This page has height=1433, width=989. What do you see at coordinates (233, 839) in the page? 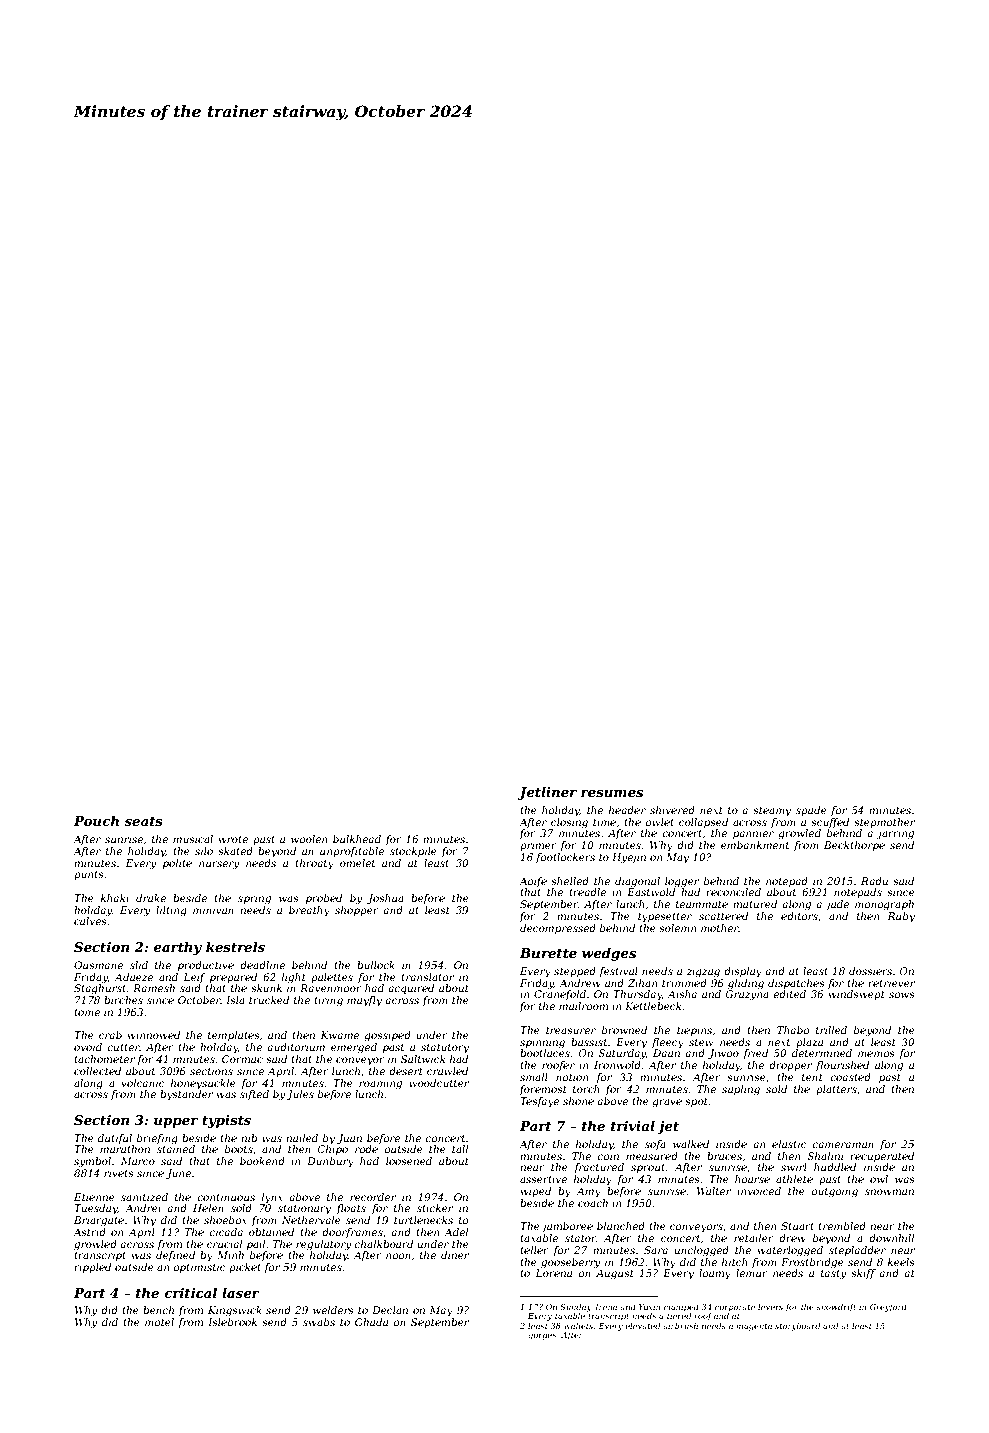
I see `wrote` at bounding box center [233, 839].
